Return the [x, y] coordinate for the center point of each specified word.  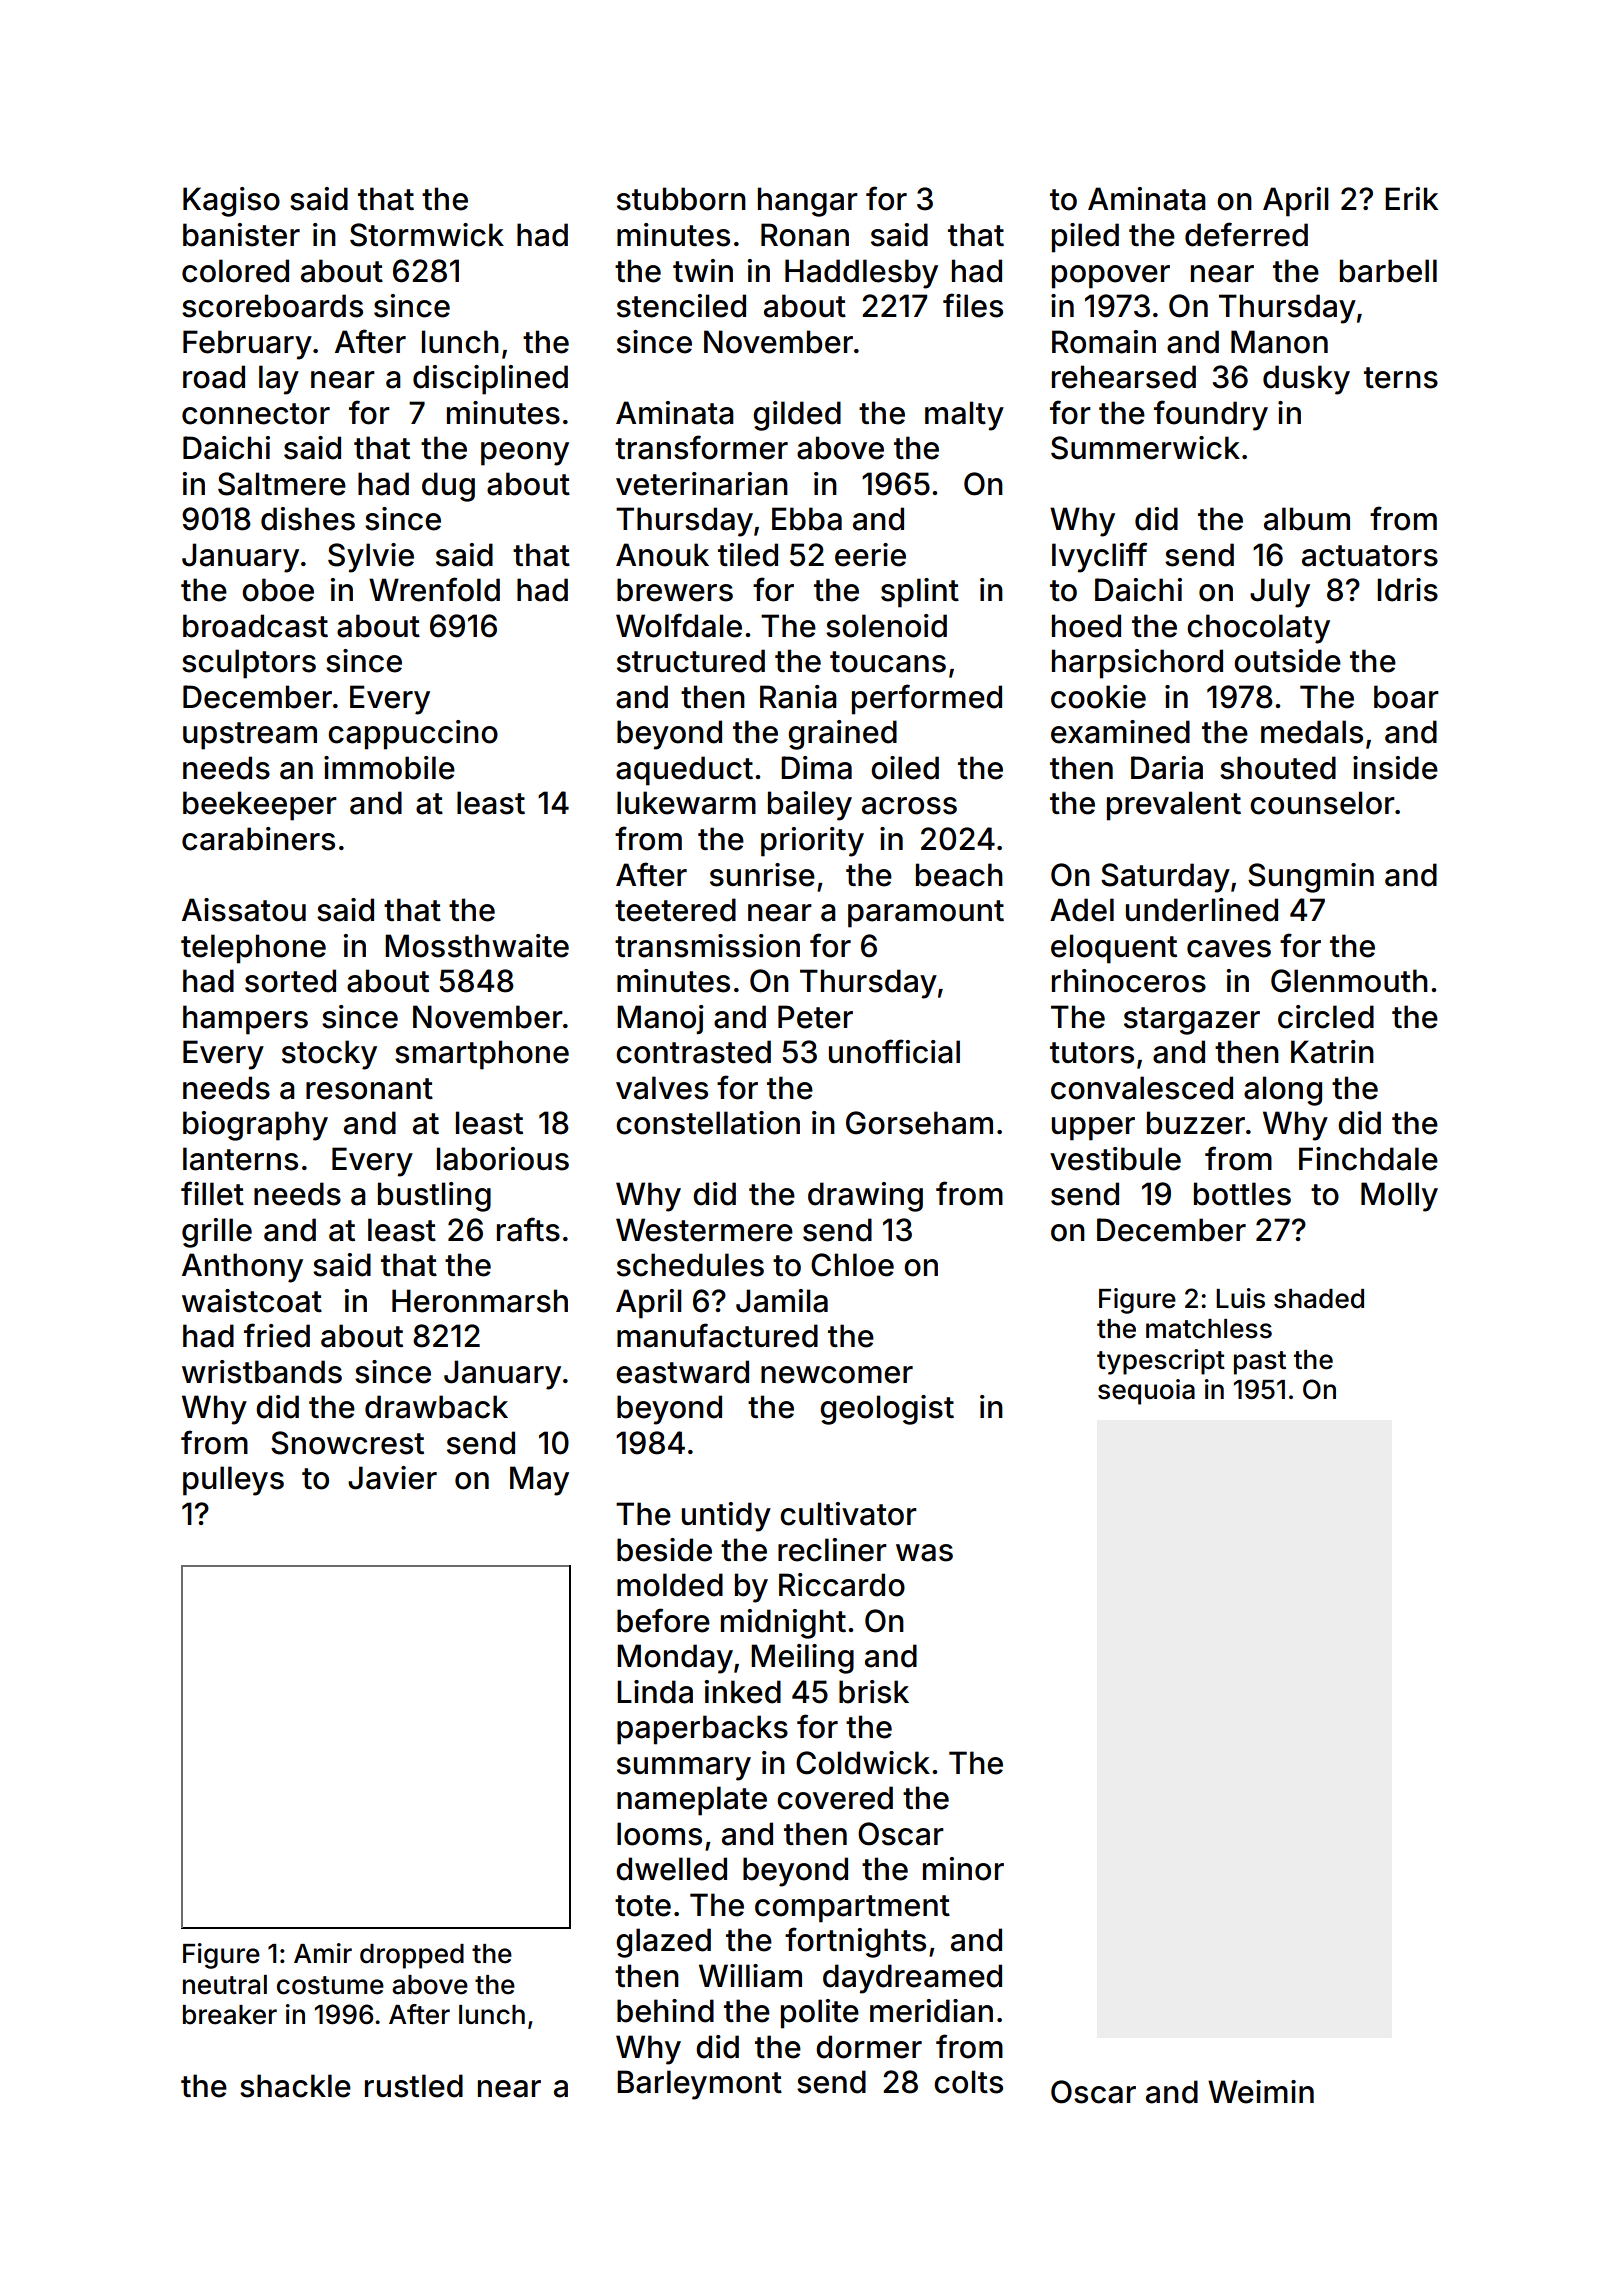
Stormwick [427, 235]
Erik [1411, 198]
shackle [295, 2086]
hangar [808, 202]
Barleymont [699, 2085]
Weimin [1261, 2092]
